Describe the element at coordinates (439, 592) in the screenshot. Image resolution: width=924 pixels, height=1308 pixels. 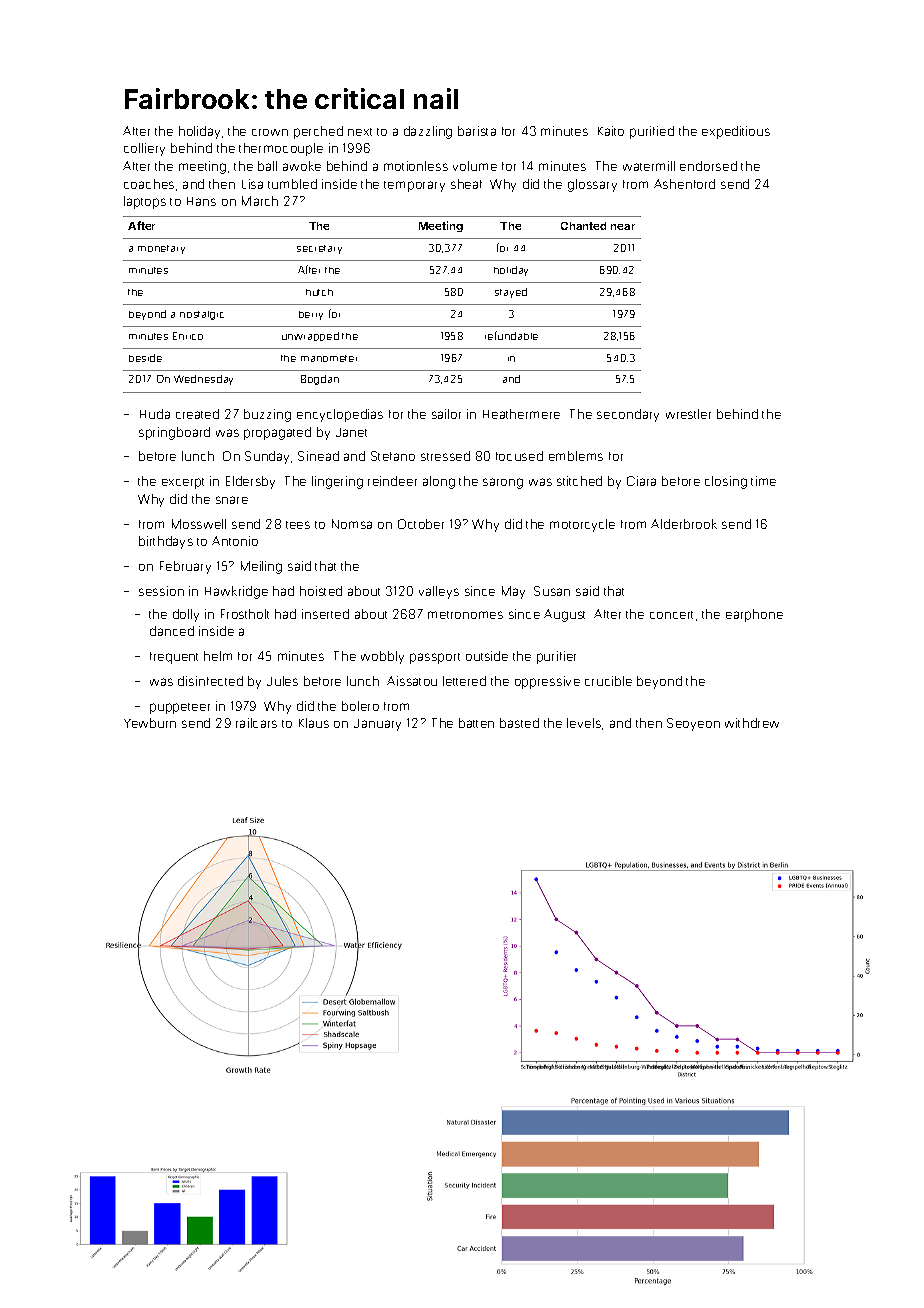
I see `valleys` at that location.
